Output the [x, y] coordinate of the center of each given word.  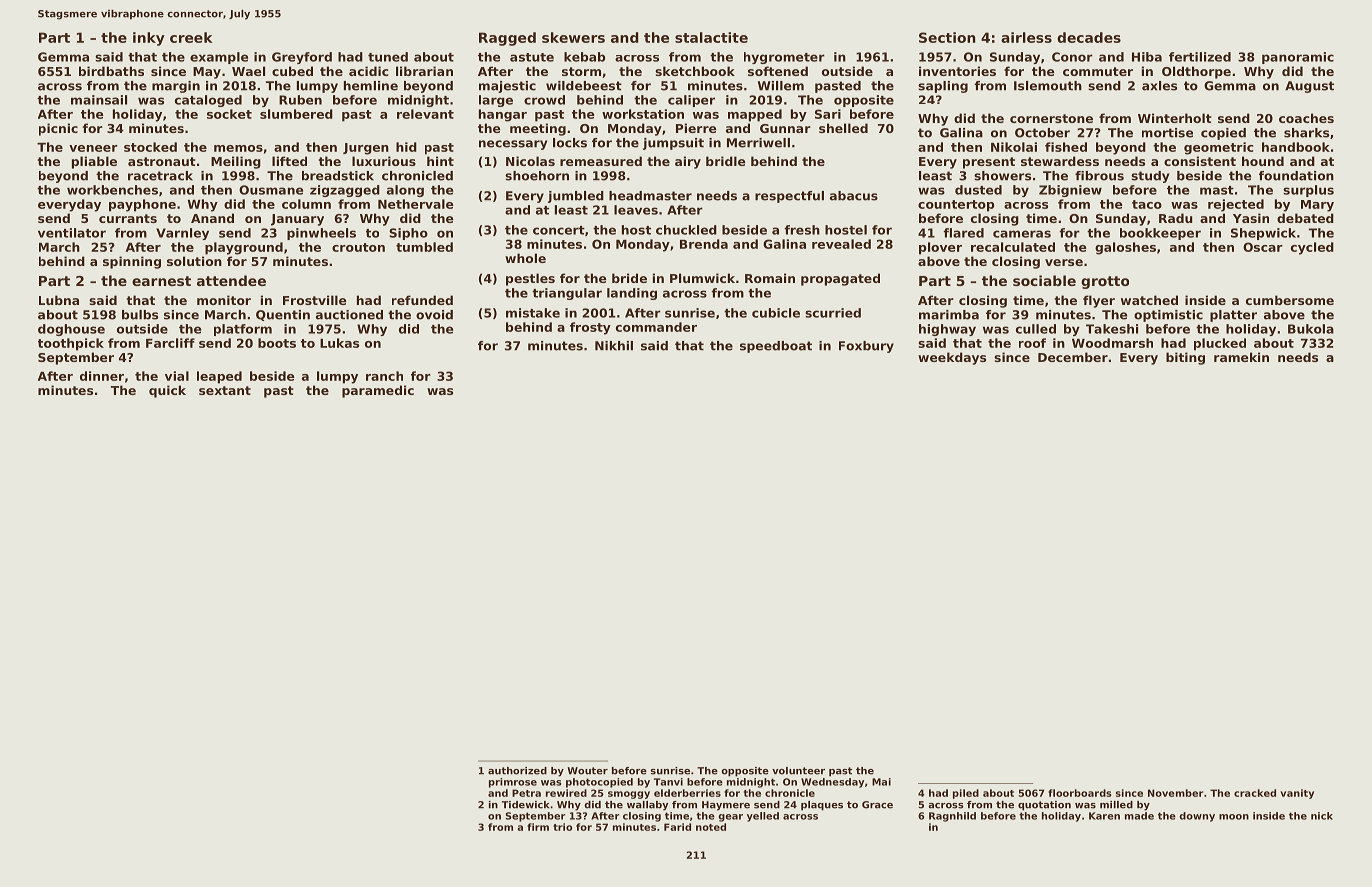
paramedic [378, 391]
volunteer [798, 771]
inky [149, 39]
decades [1089, 37]
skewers [573, 37]
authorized [517, 771]
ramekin [1241, 357]
